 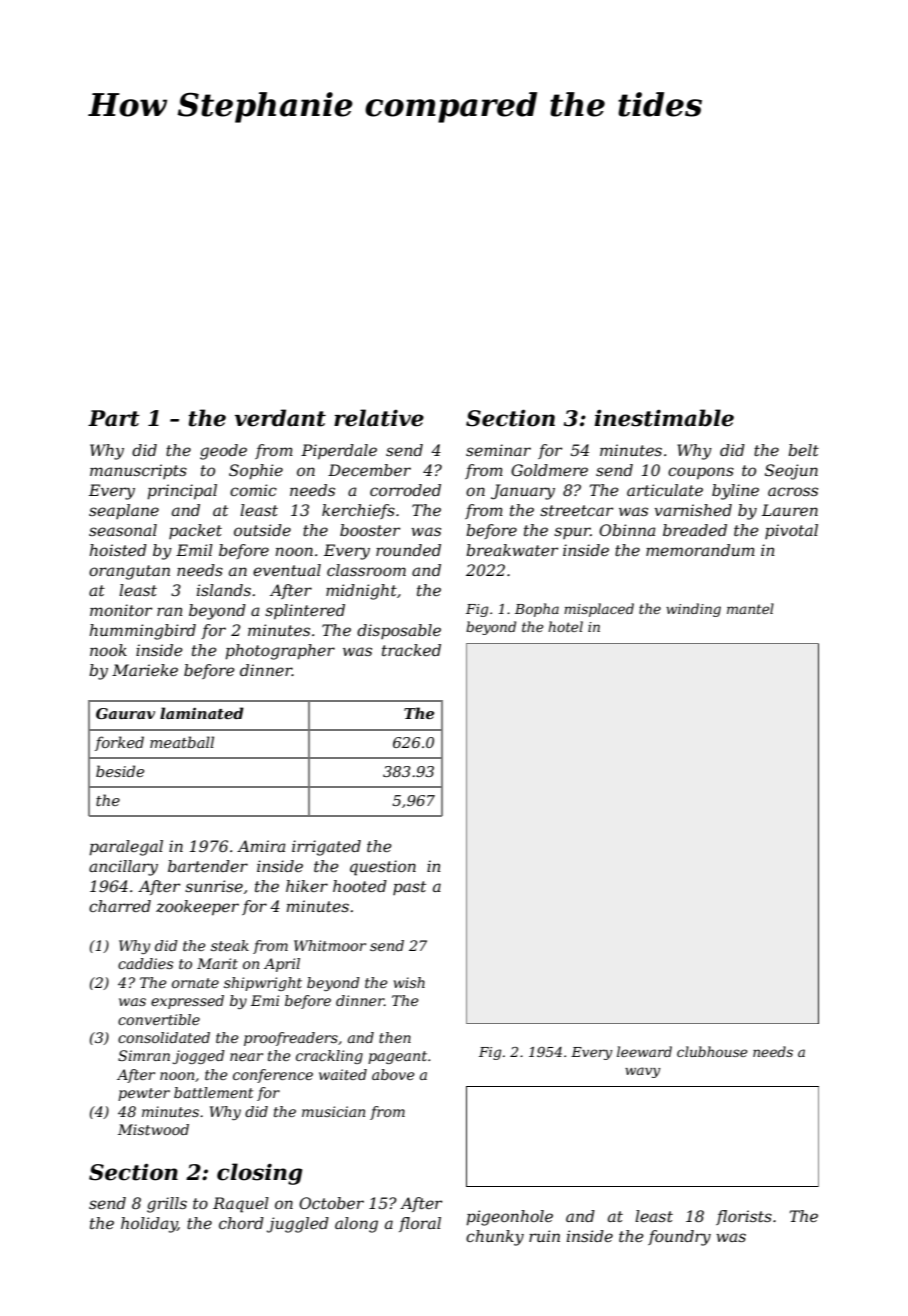 What do you see at coordinates (664, 418) in the document?
I see `inestimable` at bounding box center [664, 418].
